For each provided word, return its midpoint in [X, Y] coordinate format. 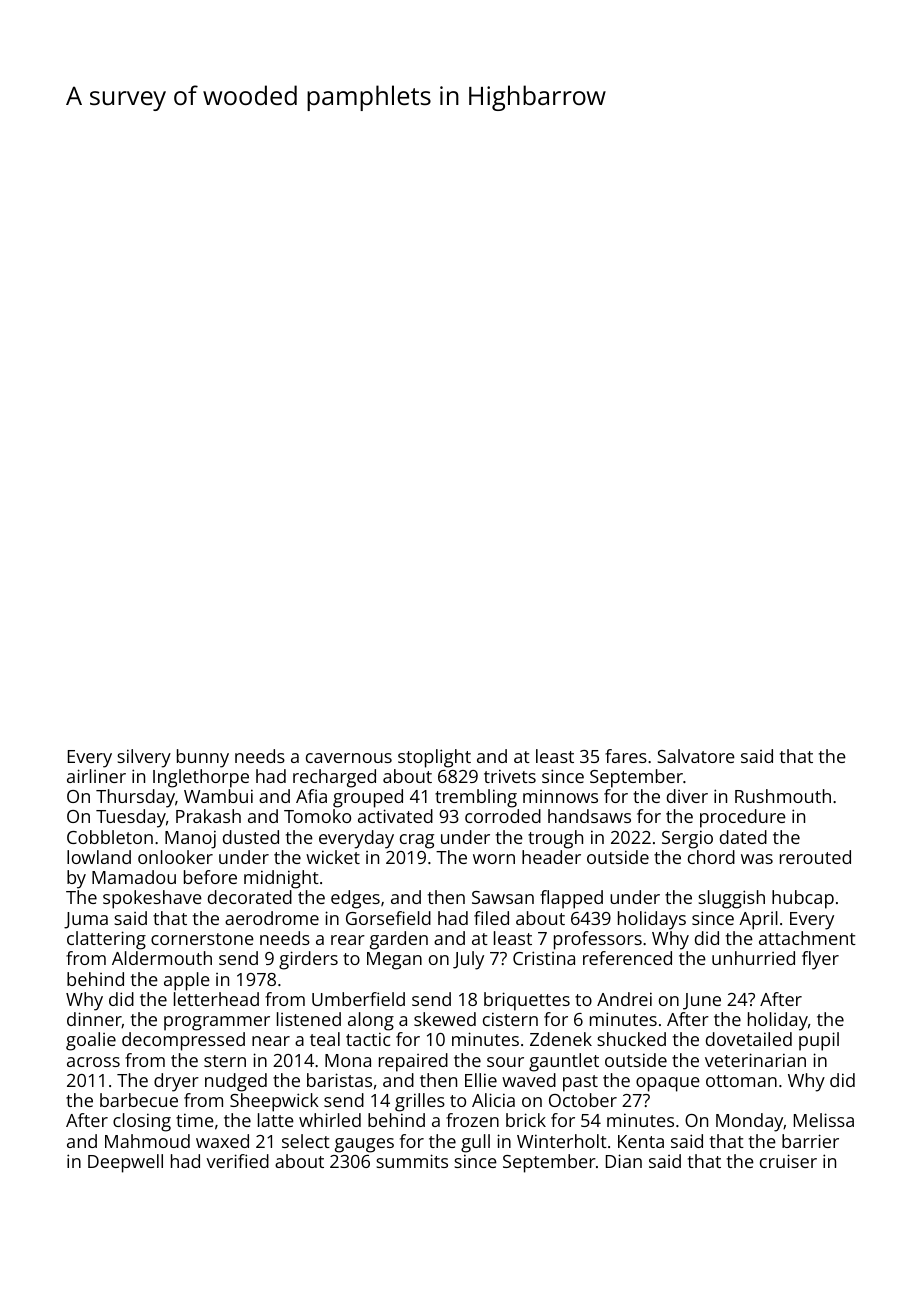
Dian [624, 1161]
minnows [560, 796]
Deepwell [125, 1163]
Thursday [135, 798]
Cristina [544, 958]
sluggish [731, 899]
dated [743, 837]
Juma [86, 920]
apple [187, 981]
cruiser [788, 1161]
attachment [807, 938]
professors [598, 940]
